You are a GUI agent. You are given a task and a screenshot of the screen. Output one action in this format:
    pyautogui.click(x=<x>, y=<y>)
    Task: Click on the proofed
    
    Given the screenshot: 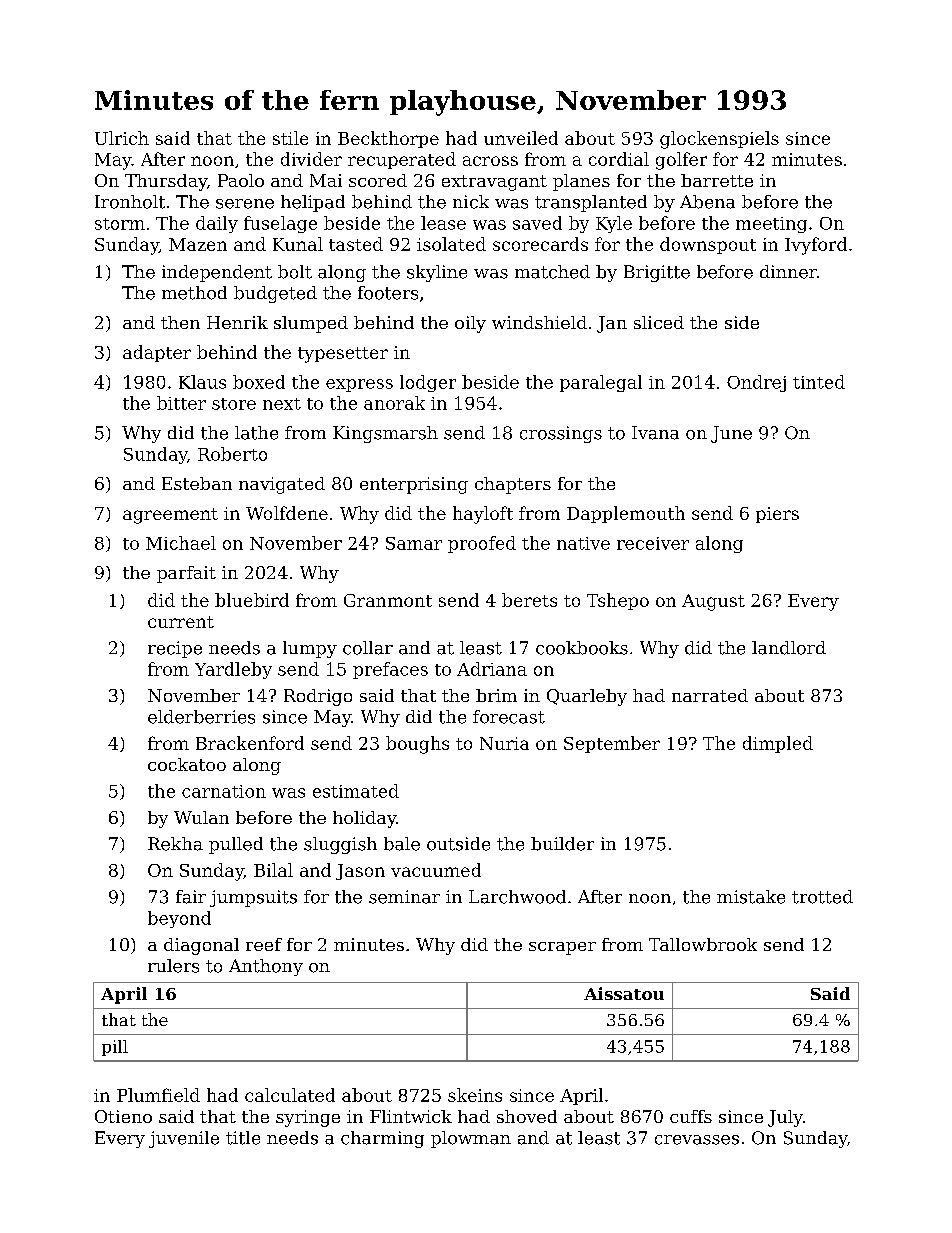 What is the action you would take?
    pyautogui.click(x=482, y=544)
